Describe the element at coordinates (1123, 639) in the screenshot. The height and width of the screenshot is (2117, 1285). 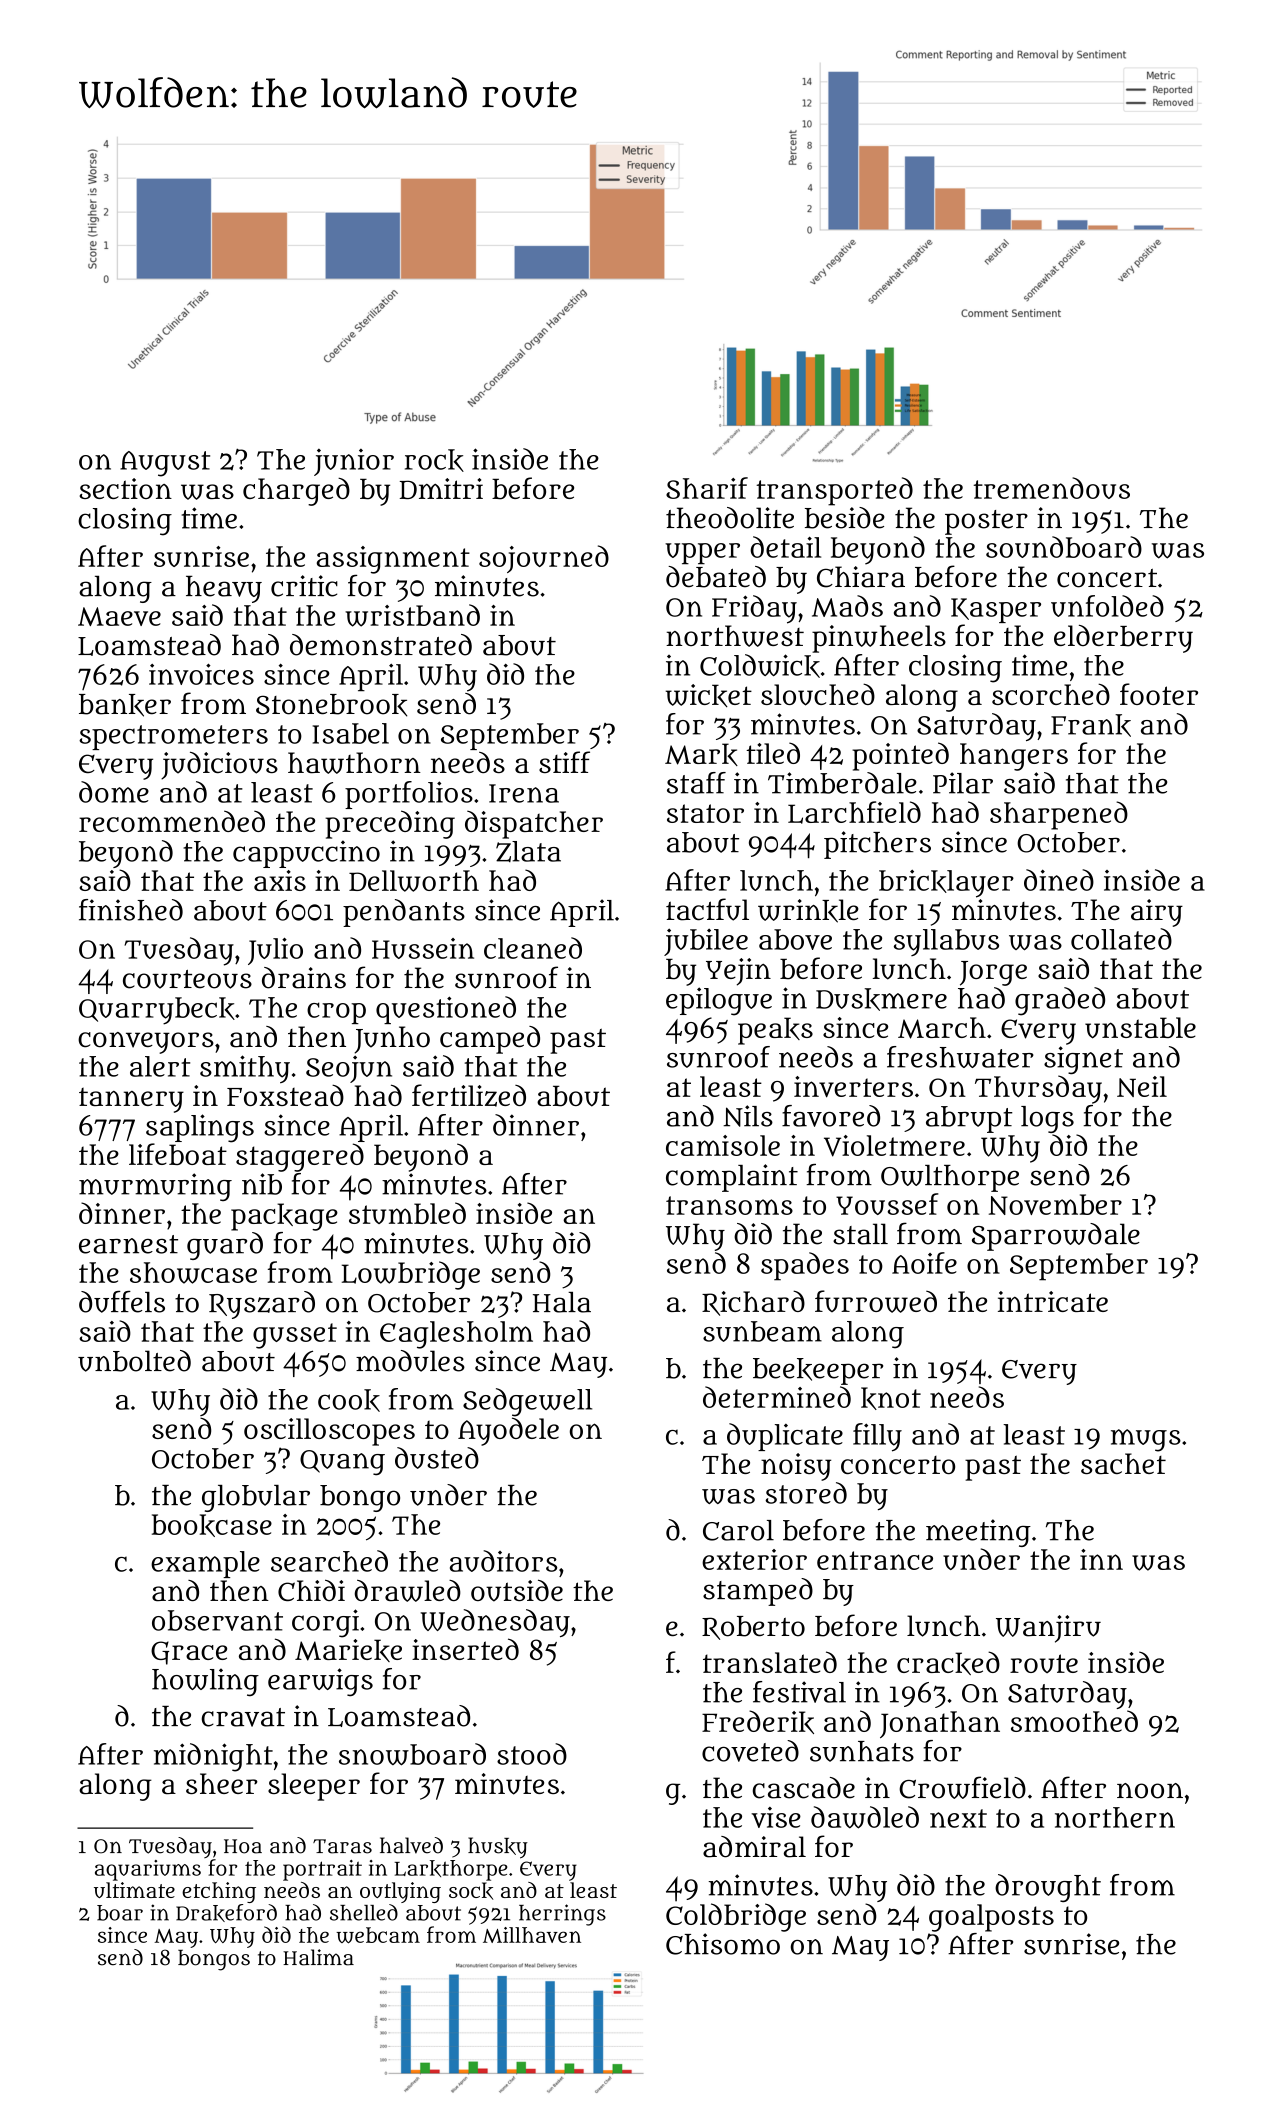
I see `elderberry` at that location.
